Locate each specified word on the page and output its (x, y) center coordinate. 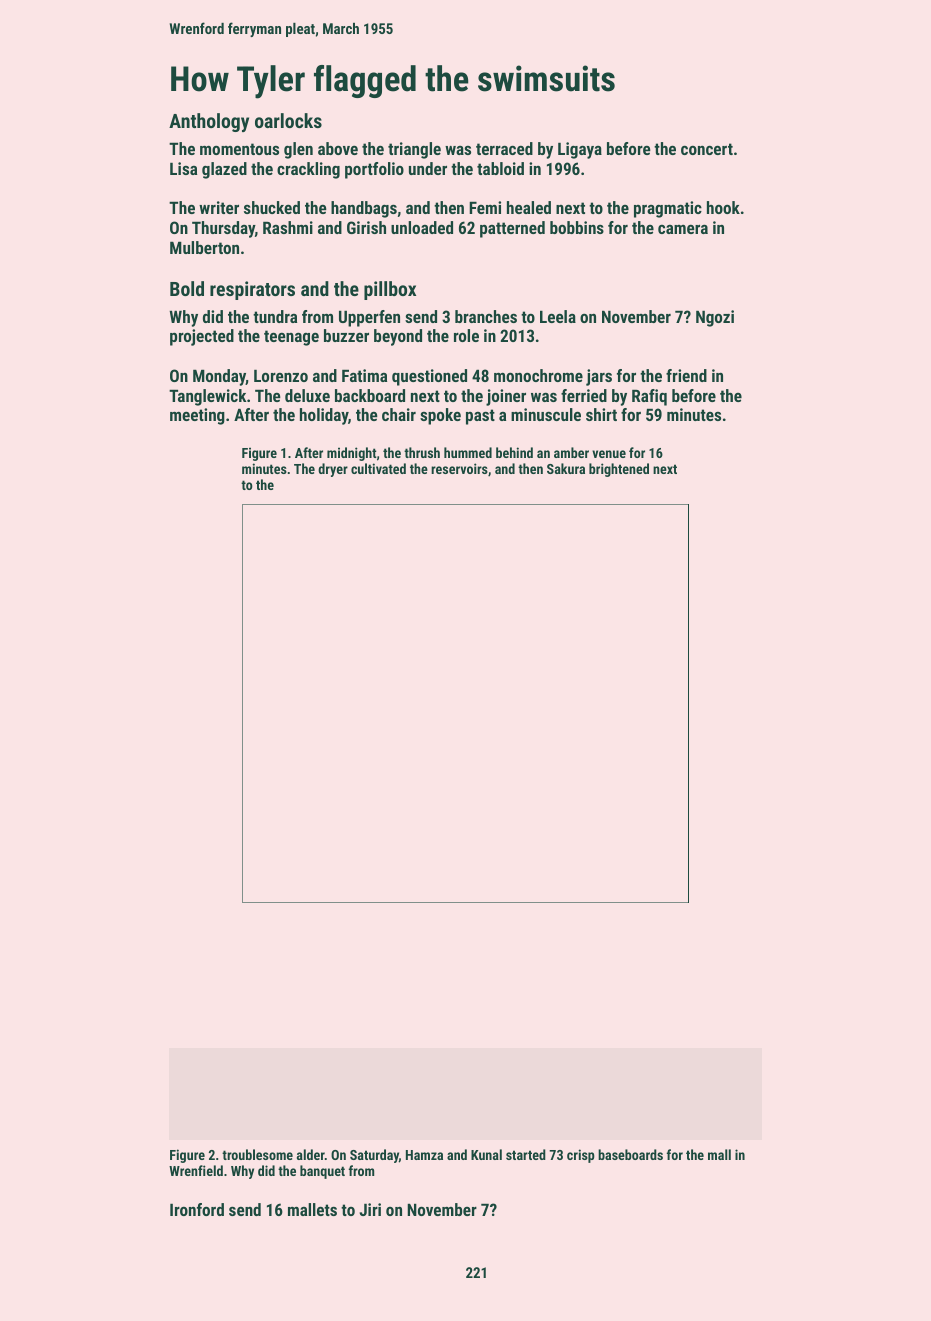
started (526, 1154)
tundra (275, 316)
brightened (619, 470)
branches (486, 316)
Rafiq (649, 397)
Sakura (566, 468)
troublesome (257, 1154)
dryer (333, 470)
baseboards (630, 1154)
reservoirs (459, 468)
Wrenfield (196, 1170)
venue (609, 454)
